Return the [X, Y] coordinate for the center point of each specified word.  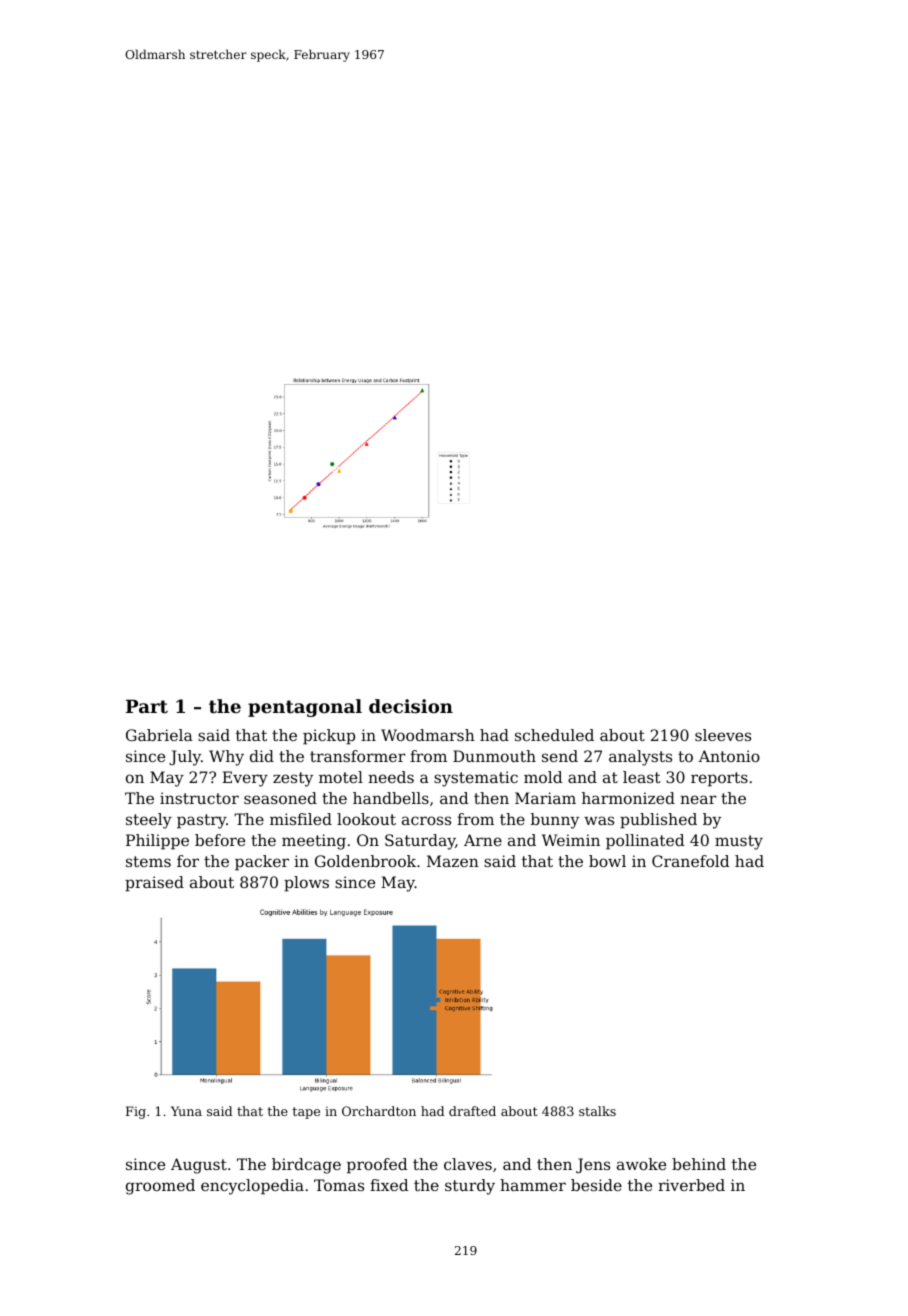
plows [306, 884]
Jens [593, 1165]
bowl [607, 861]
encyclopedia [252, 1187]
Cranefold [691, 861]
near [698, 799]
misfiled [301, 819]
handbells [391, 798]
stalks [597, 1111]
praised [154, 884]
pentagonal [305, 708]
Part [147, 706]
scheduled [554, 735]
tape [306, 1113]
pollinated [645, 842]
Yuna [186, 1111]
